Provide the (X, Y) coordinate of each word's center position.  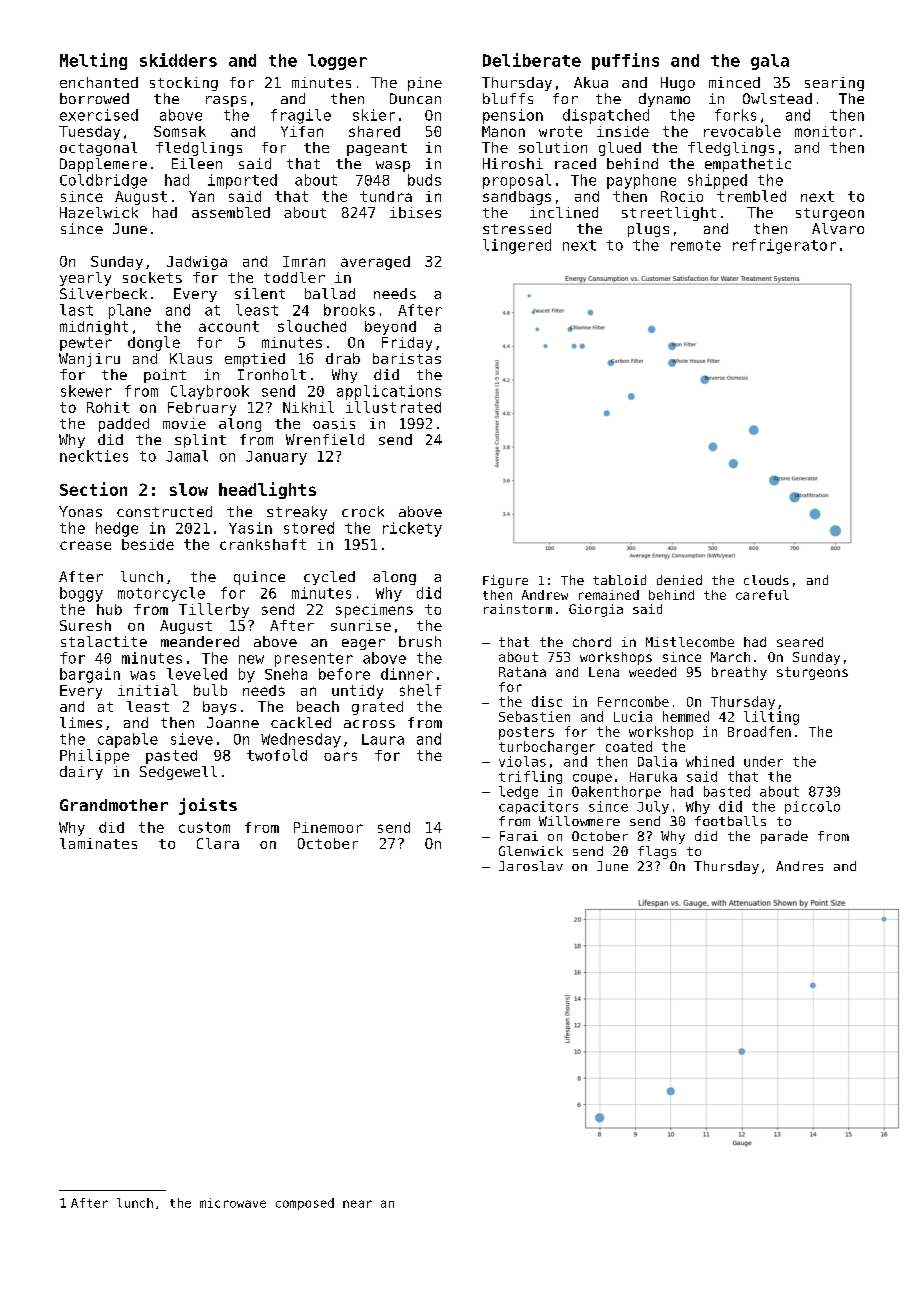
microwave (233, 1203)
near (357, 1204)
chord (592, 642)
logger (337, 62)
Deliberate (532, 60)
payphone (641, 181)
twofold (277, 755)
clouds (766, 580)
